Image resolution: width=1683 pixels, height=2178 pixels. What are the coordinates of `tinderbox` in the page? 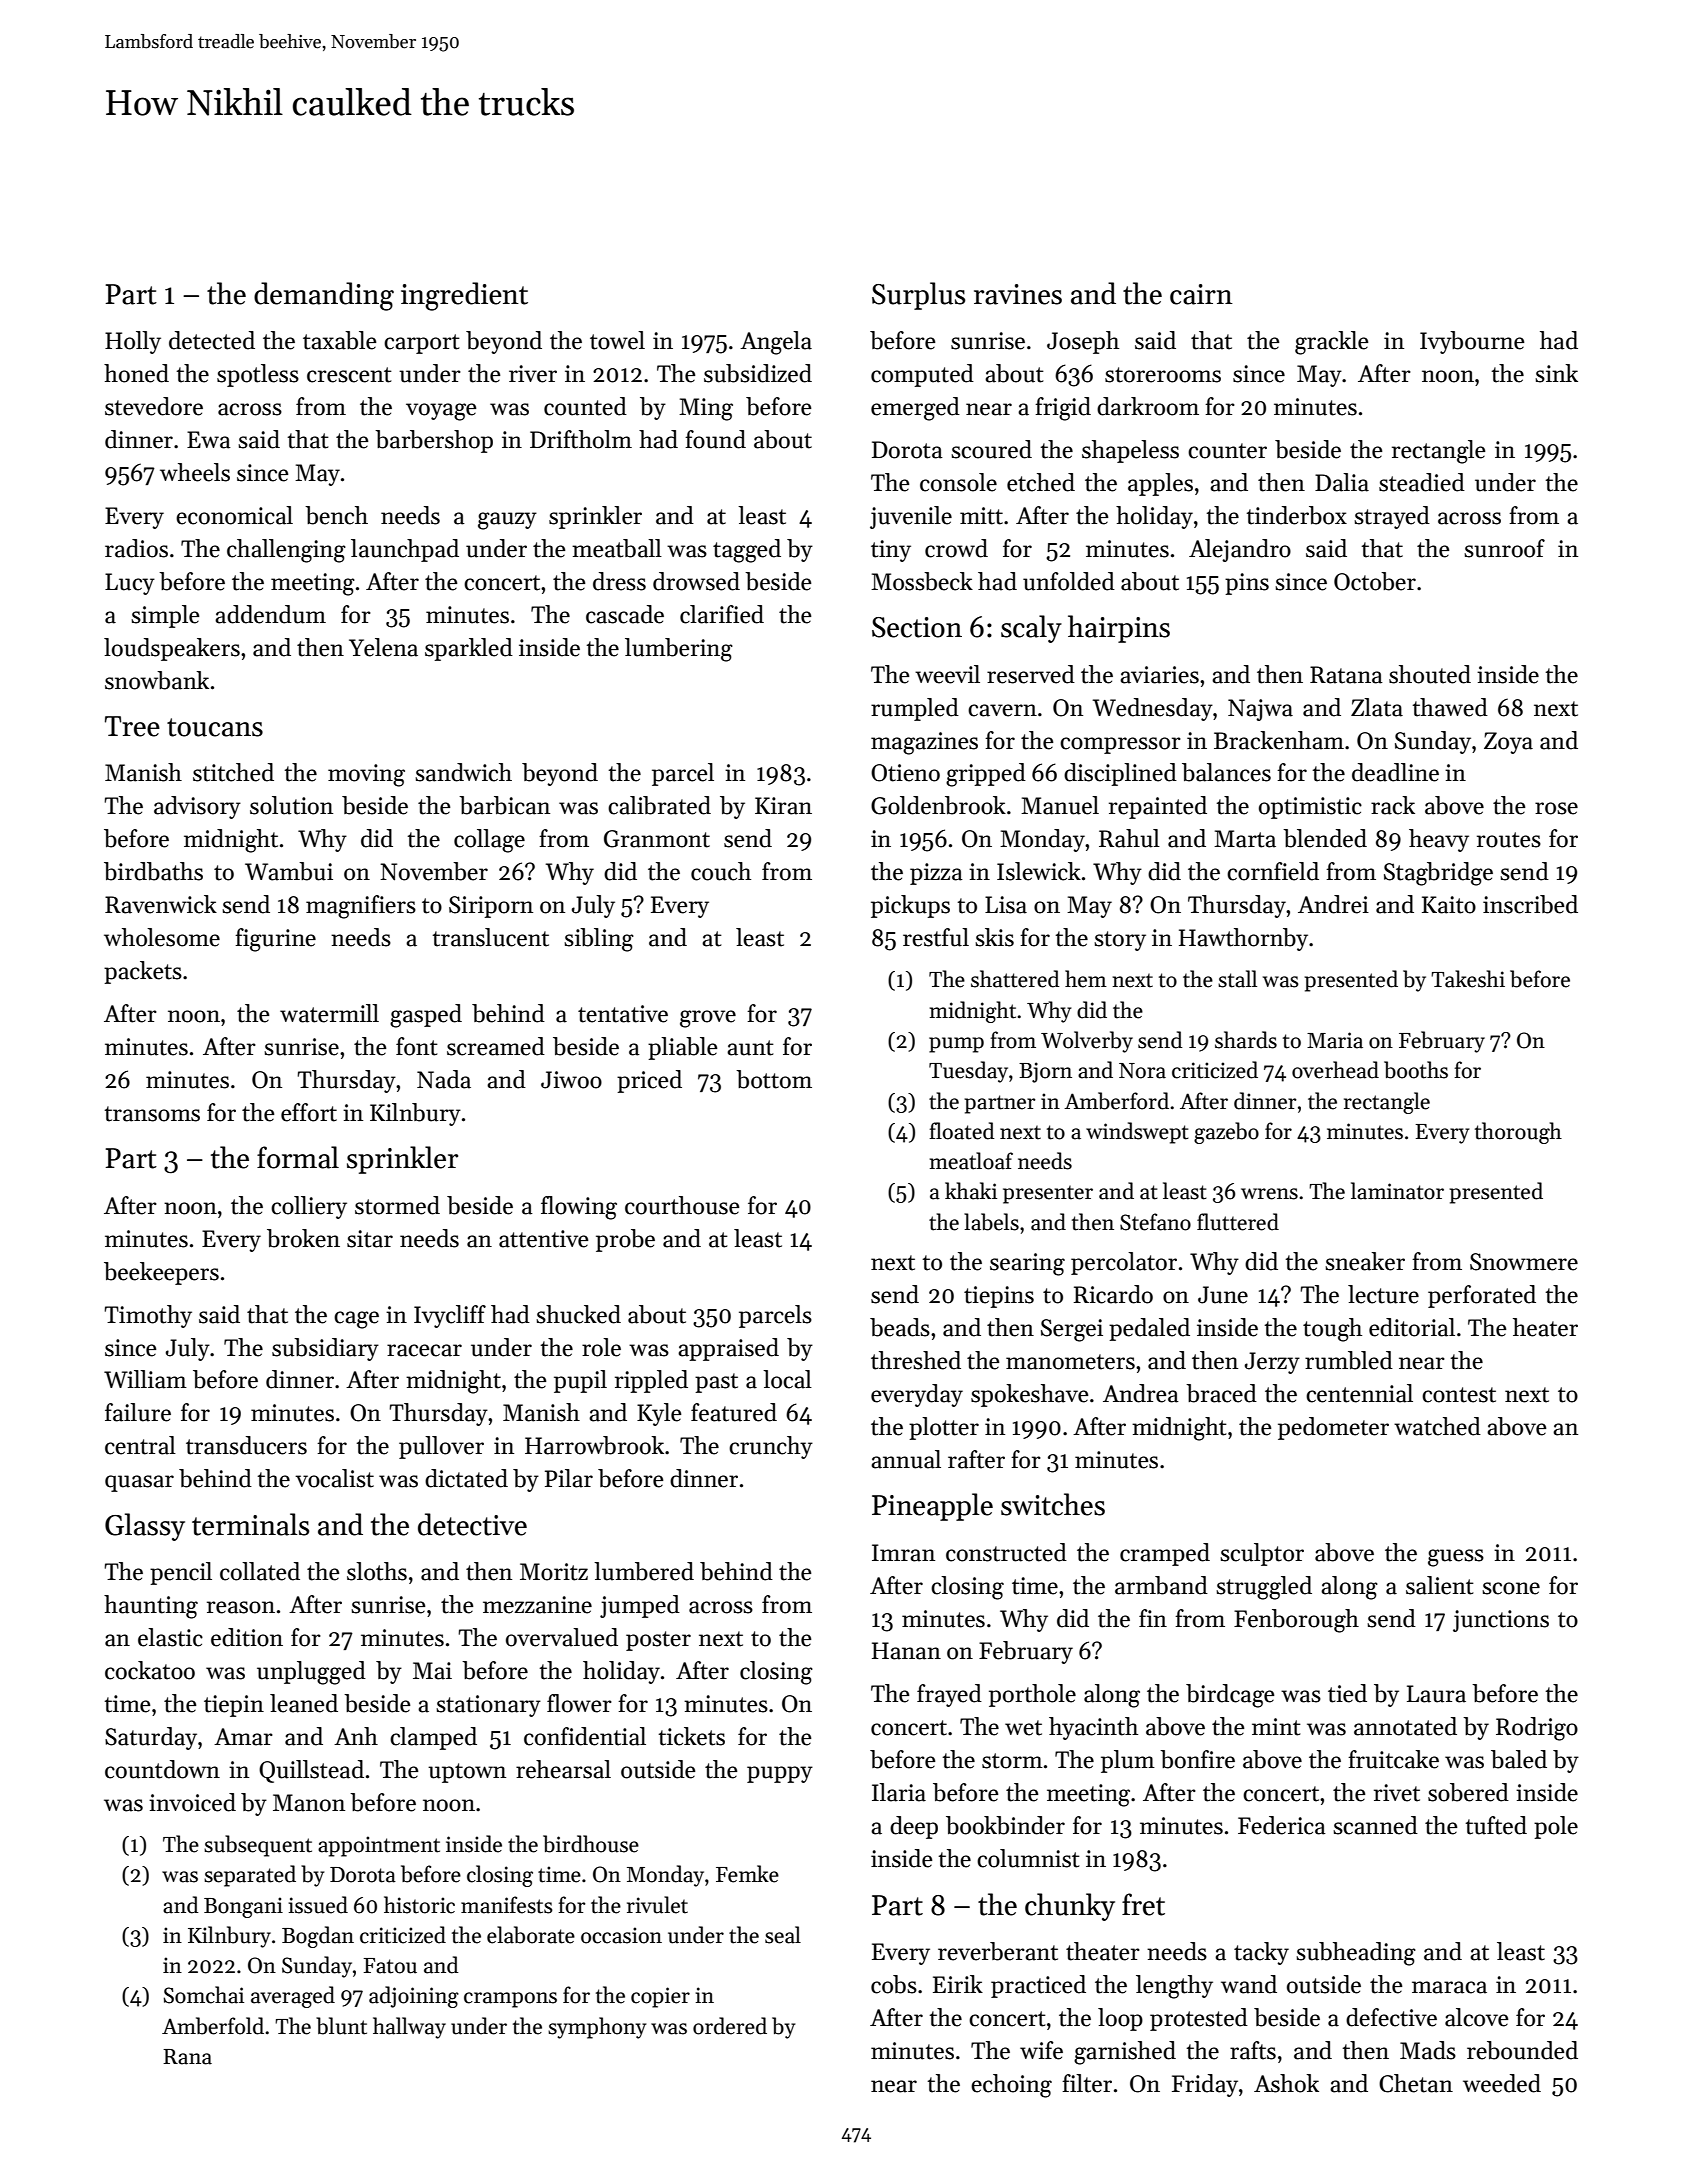 It's located at (1296, 515).
